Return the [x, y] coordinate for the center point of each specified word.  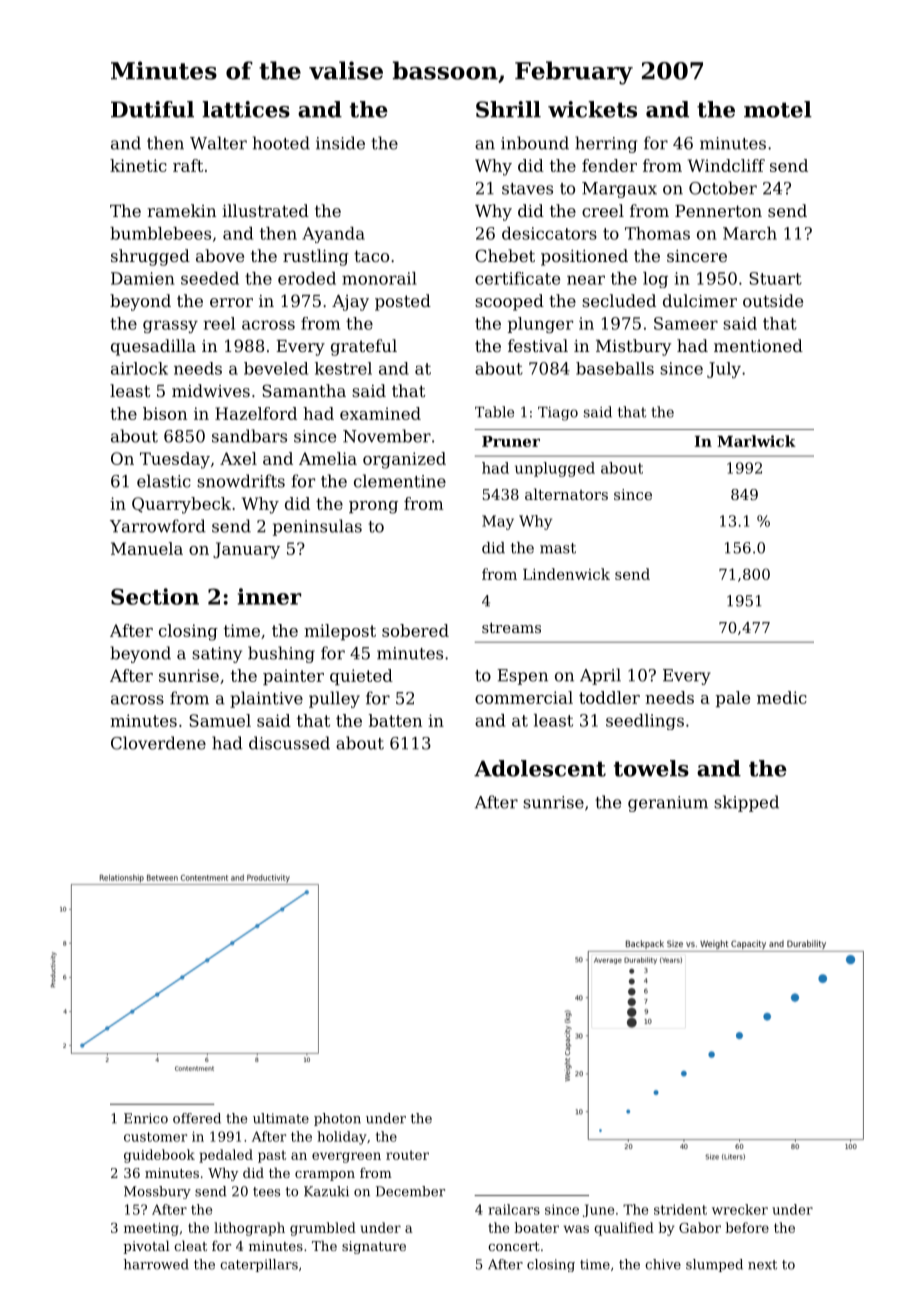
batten [395, 720]
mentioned [758, 345]
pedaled [226, 1156]
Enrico [146, 1118]
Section [155, 596]
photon [337, 1119]
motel [778, 109]
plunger [540, 325]
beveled [276, 368]
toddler [609, 697]
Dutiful [152, 109]
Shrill [508, 109]
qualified [624, 1229]
